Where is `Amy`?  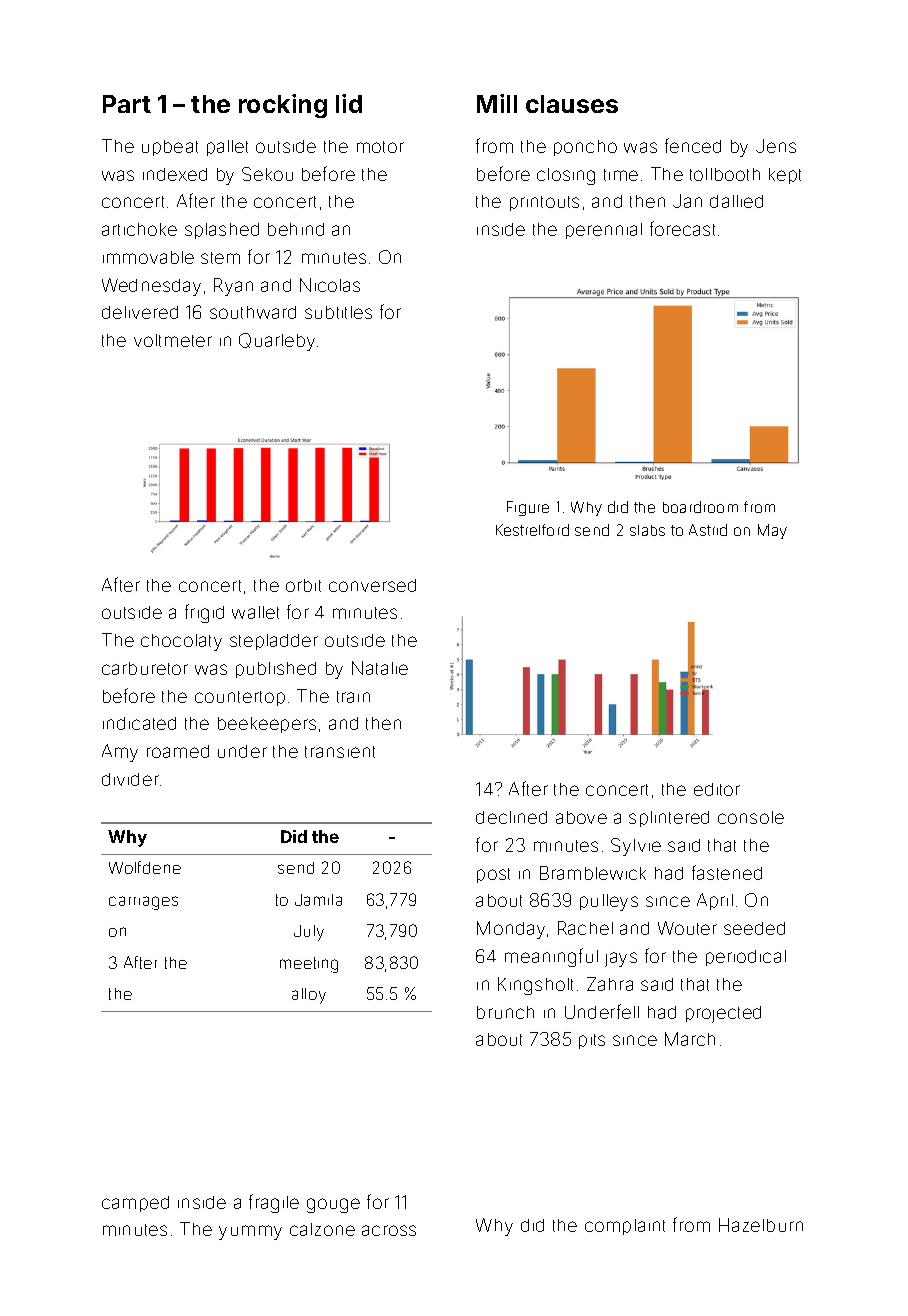
Amy is located at coordinates (120, 753).
